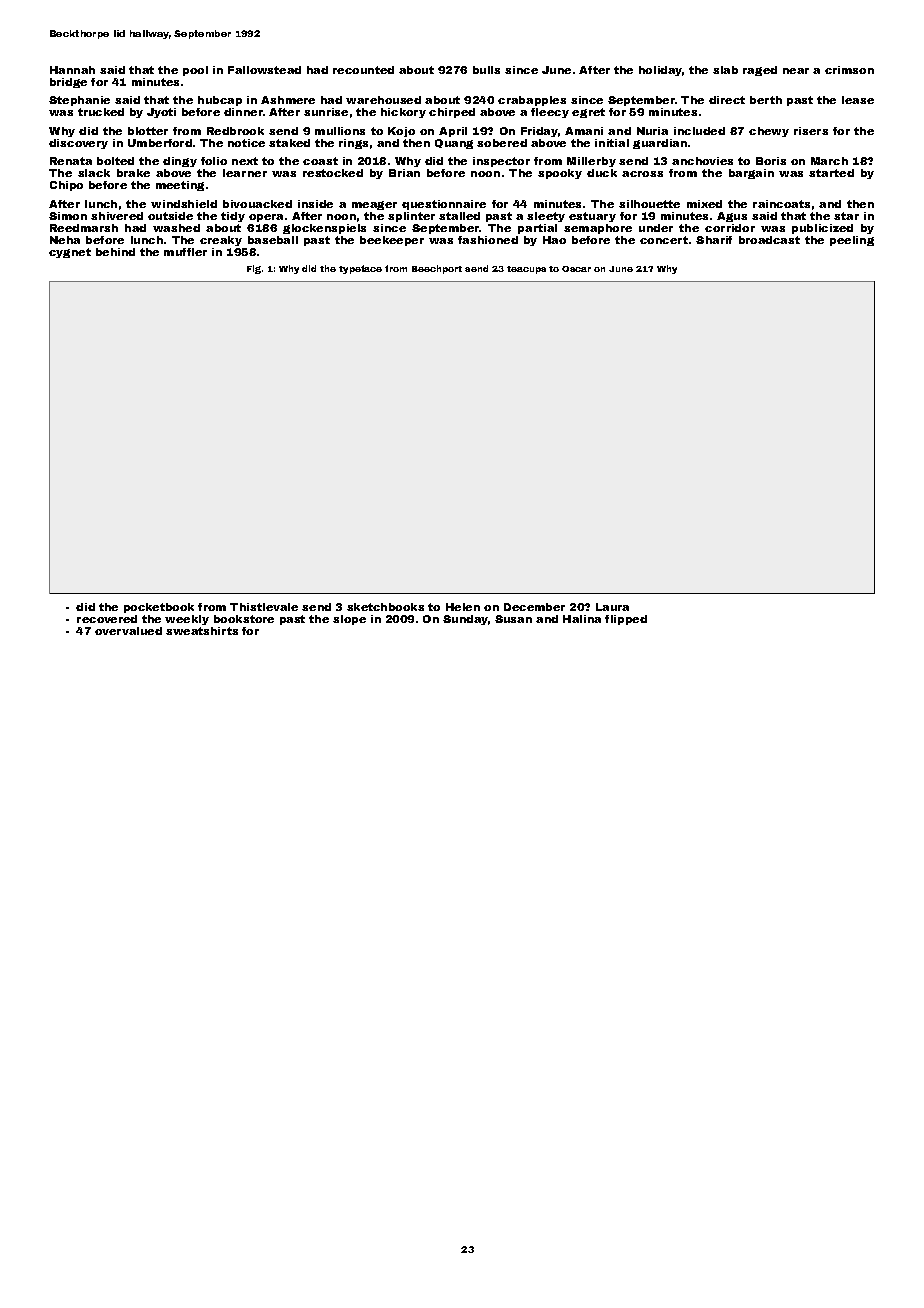 This screenshot has width=924, height=1308. Describe the element at coordinates (576, 269) in the screenshot. I see `Oscar` at that location.
